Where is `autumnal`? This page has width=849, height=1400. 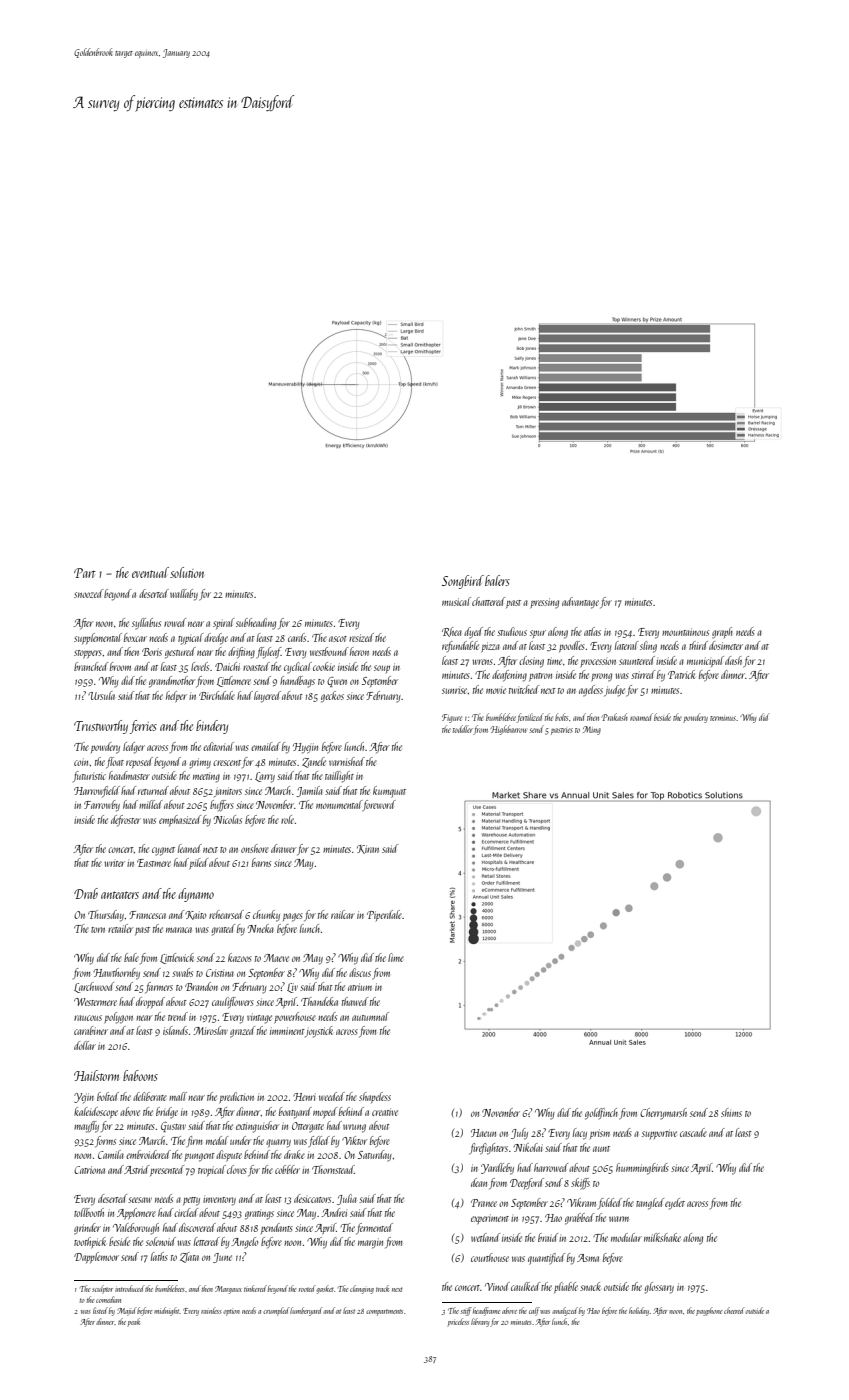 autumnal is located at coordinates (370, 1016).
